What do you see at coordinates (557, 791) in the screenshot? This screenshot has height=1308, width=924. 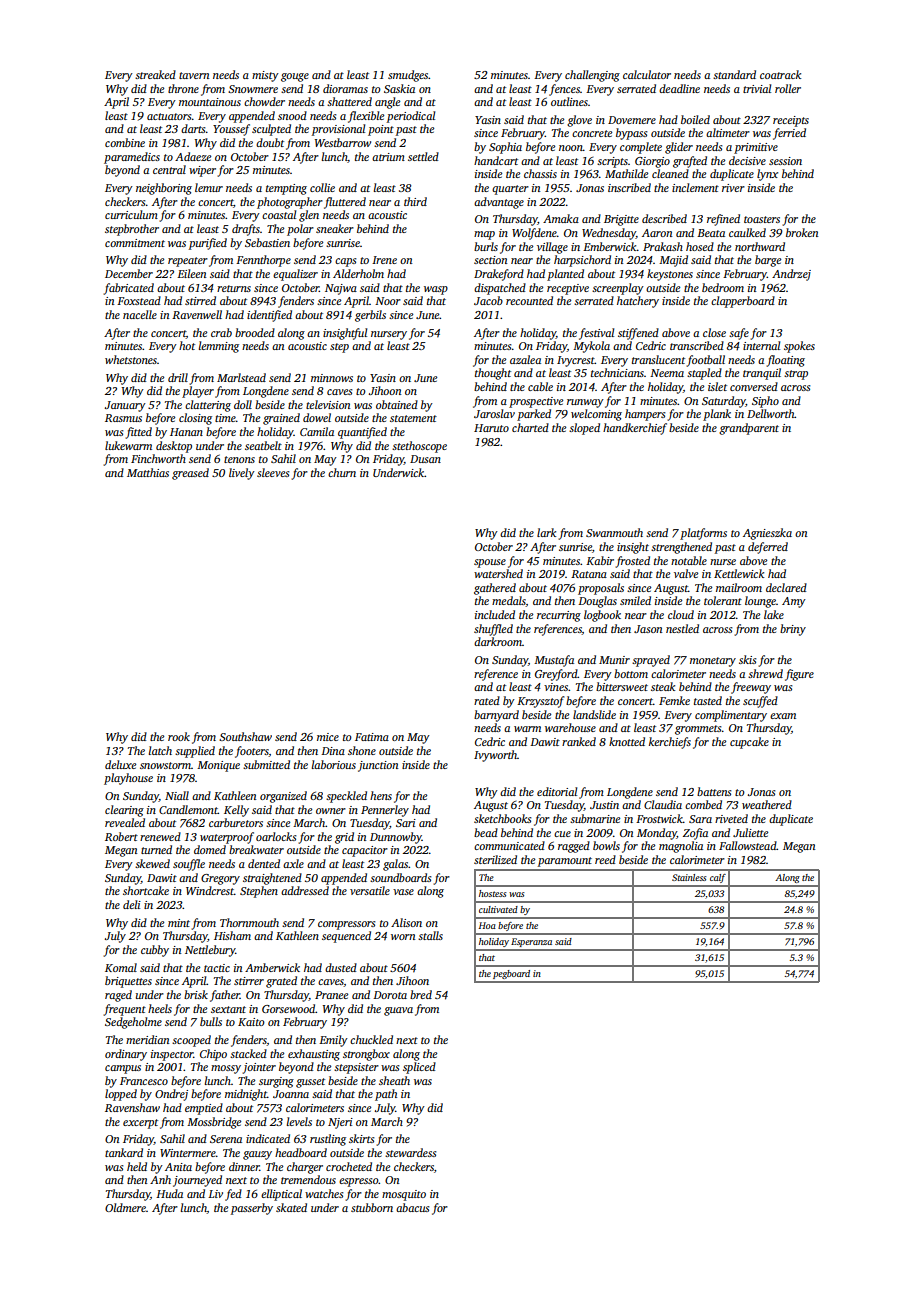 I see `editorial` at bounding box center [557, 791].
